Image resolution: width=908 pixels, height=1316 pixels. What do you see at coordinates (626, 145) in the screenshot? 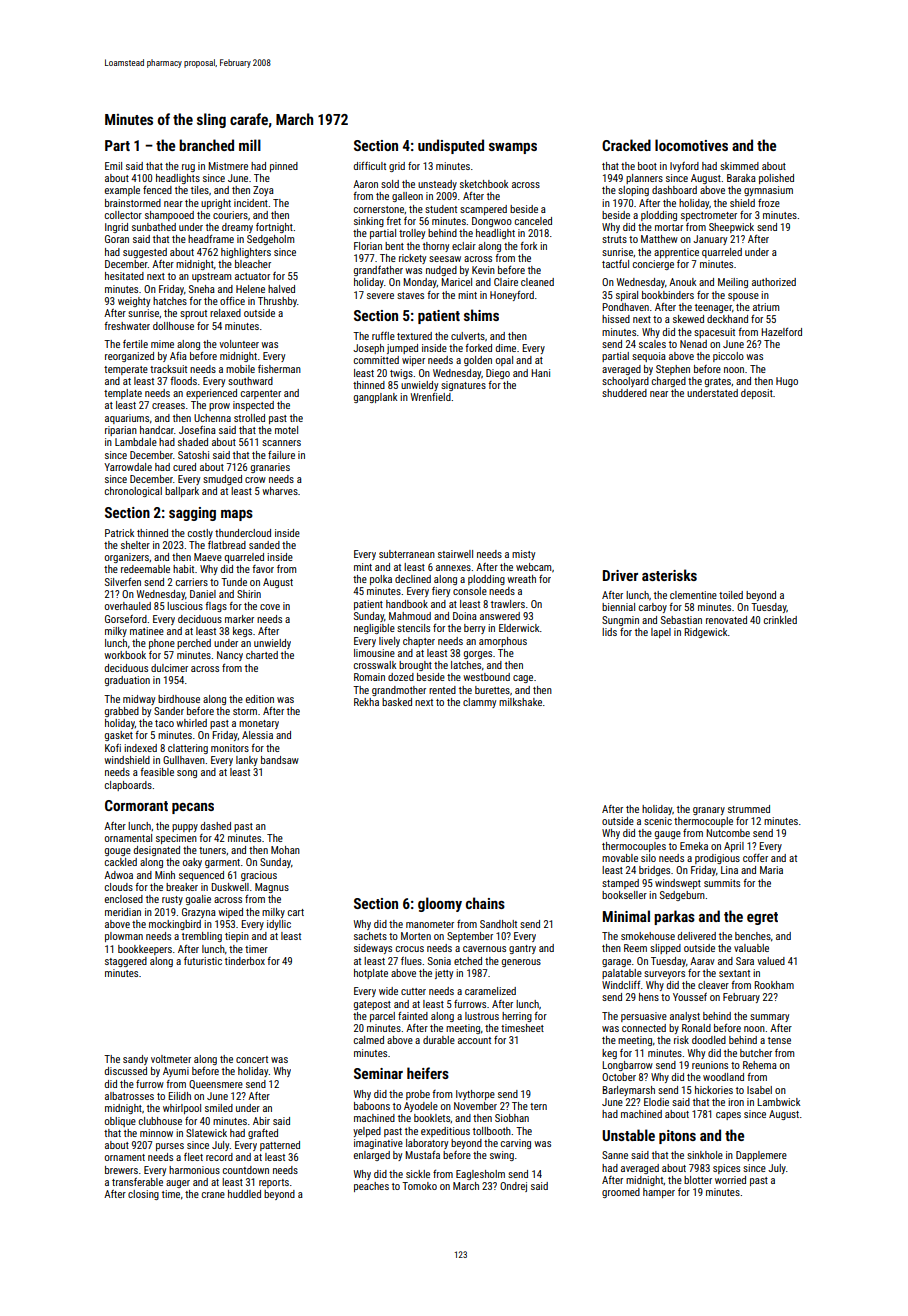
I see `Cracked` at bounding box center [626, 145].
